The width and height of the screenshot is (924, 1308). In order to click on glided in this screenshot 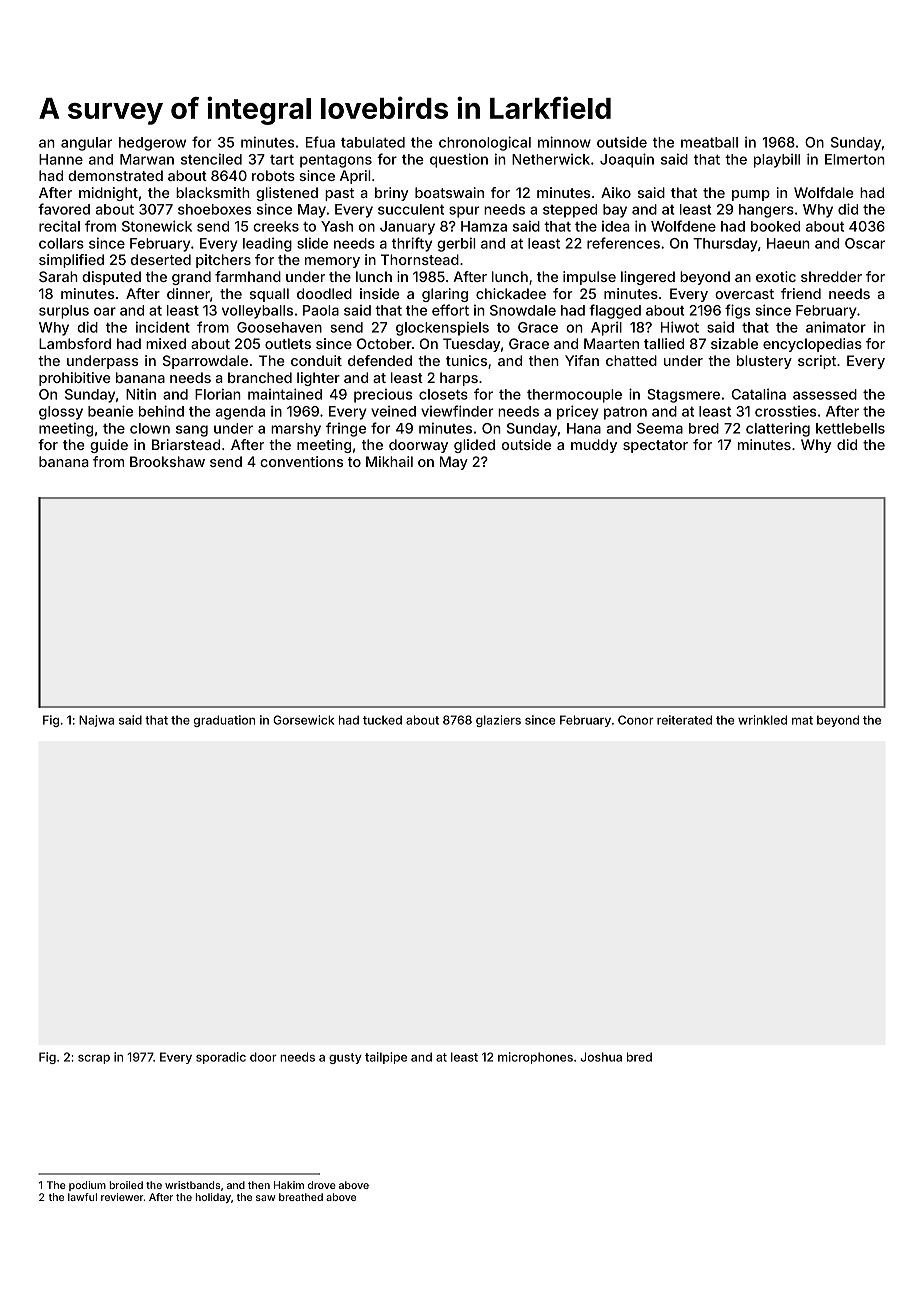, I will do `click(474, 446)`.
